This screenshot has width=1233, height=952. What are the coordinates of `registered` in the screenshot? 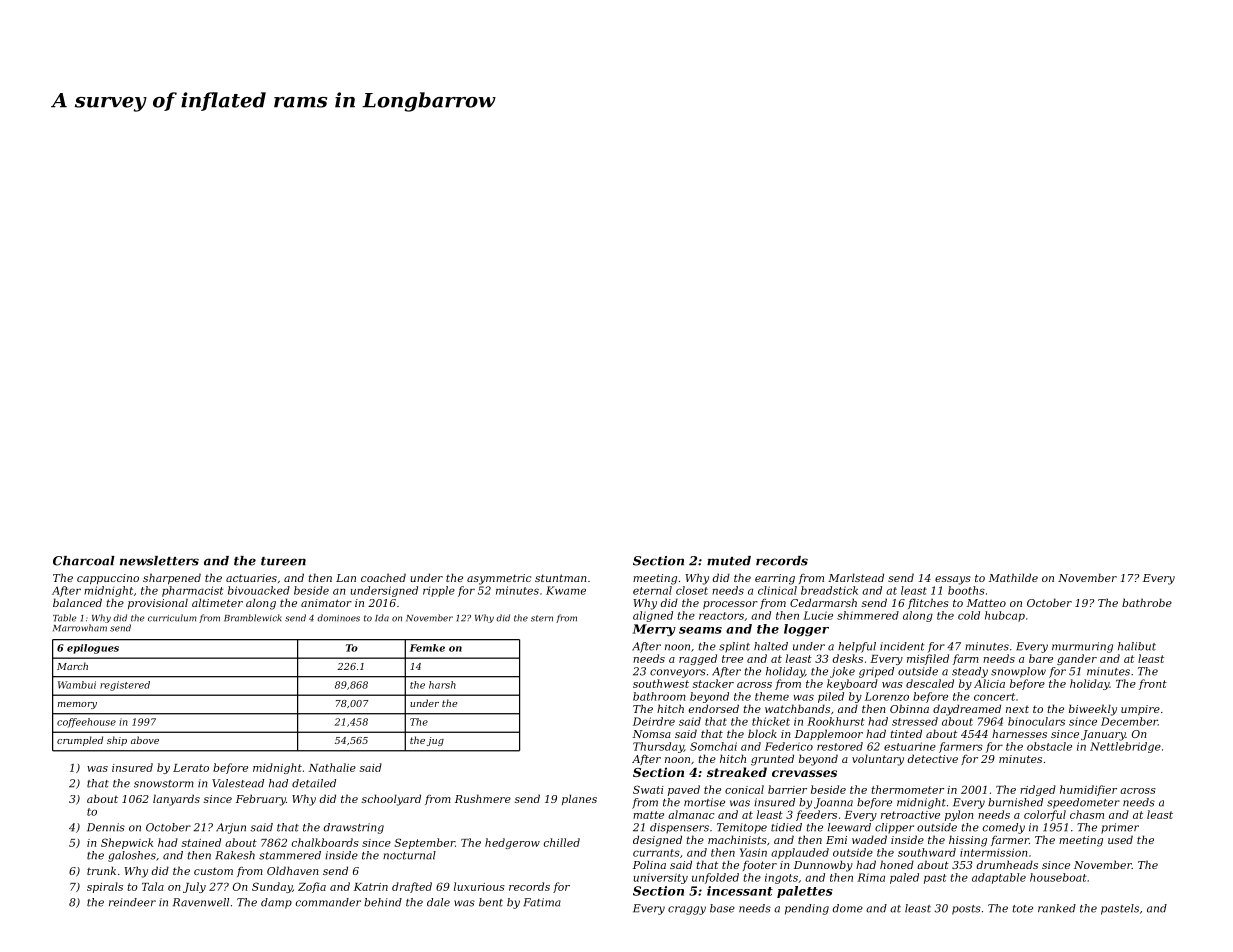 It's located at (125, 686).
